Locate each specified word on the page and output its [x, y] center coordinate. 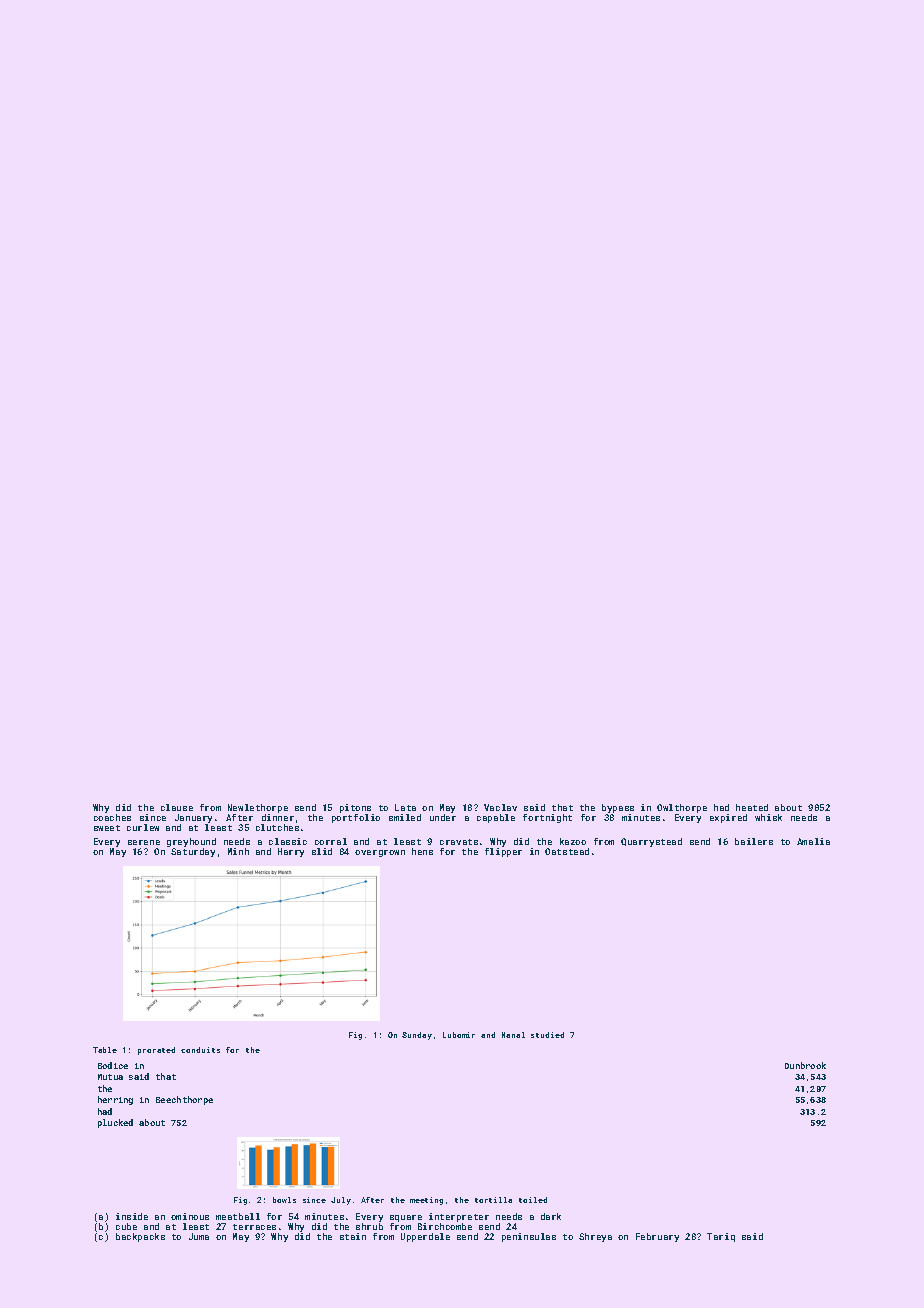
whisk [768, 817]
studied [547, 1035]
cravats [459, 842]
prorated [156, 1051]
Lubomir [459, 1035]
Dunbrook [805, 1065]
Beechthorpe [184, 1100]
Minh [238, 851]
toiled [533, 1200]
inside [132, 1216]
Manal [513, 1035]
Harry [291, 852]
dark [551, 1216]
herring [115, 1100]
